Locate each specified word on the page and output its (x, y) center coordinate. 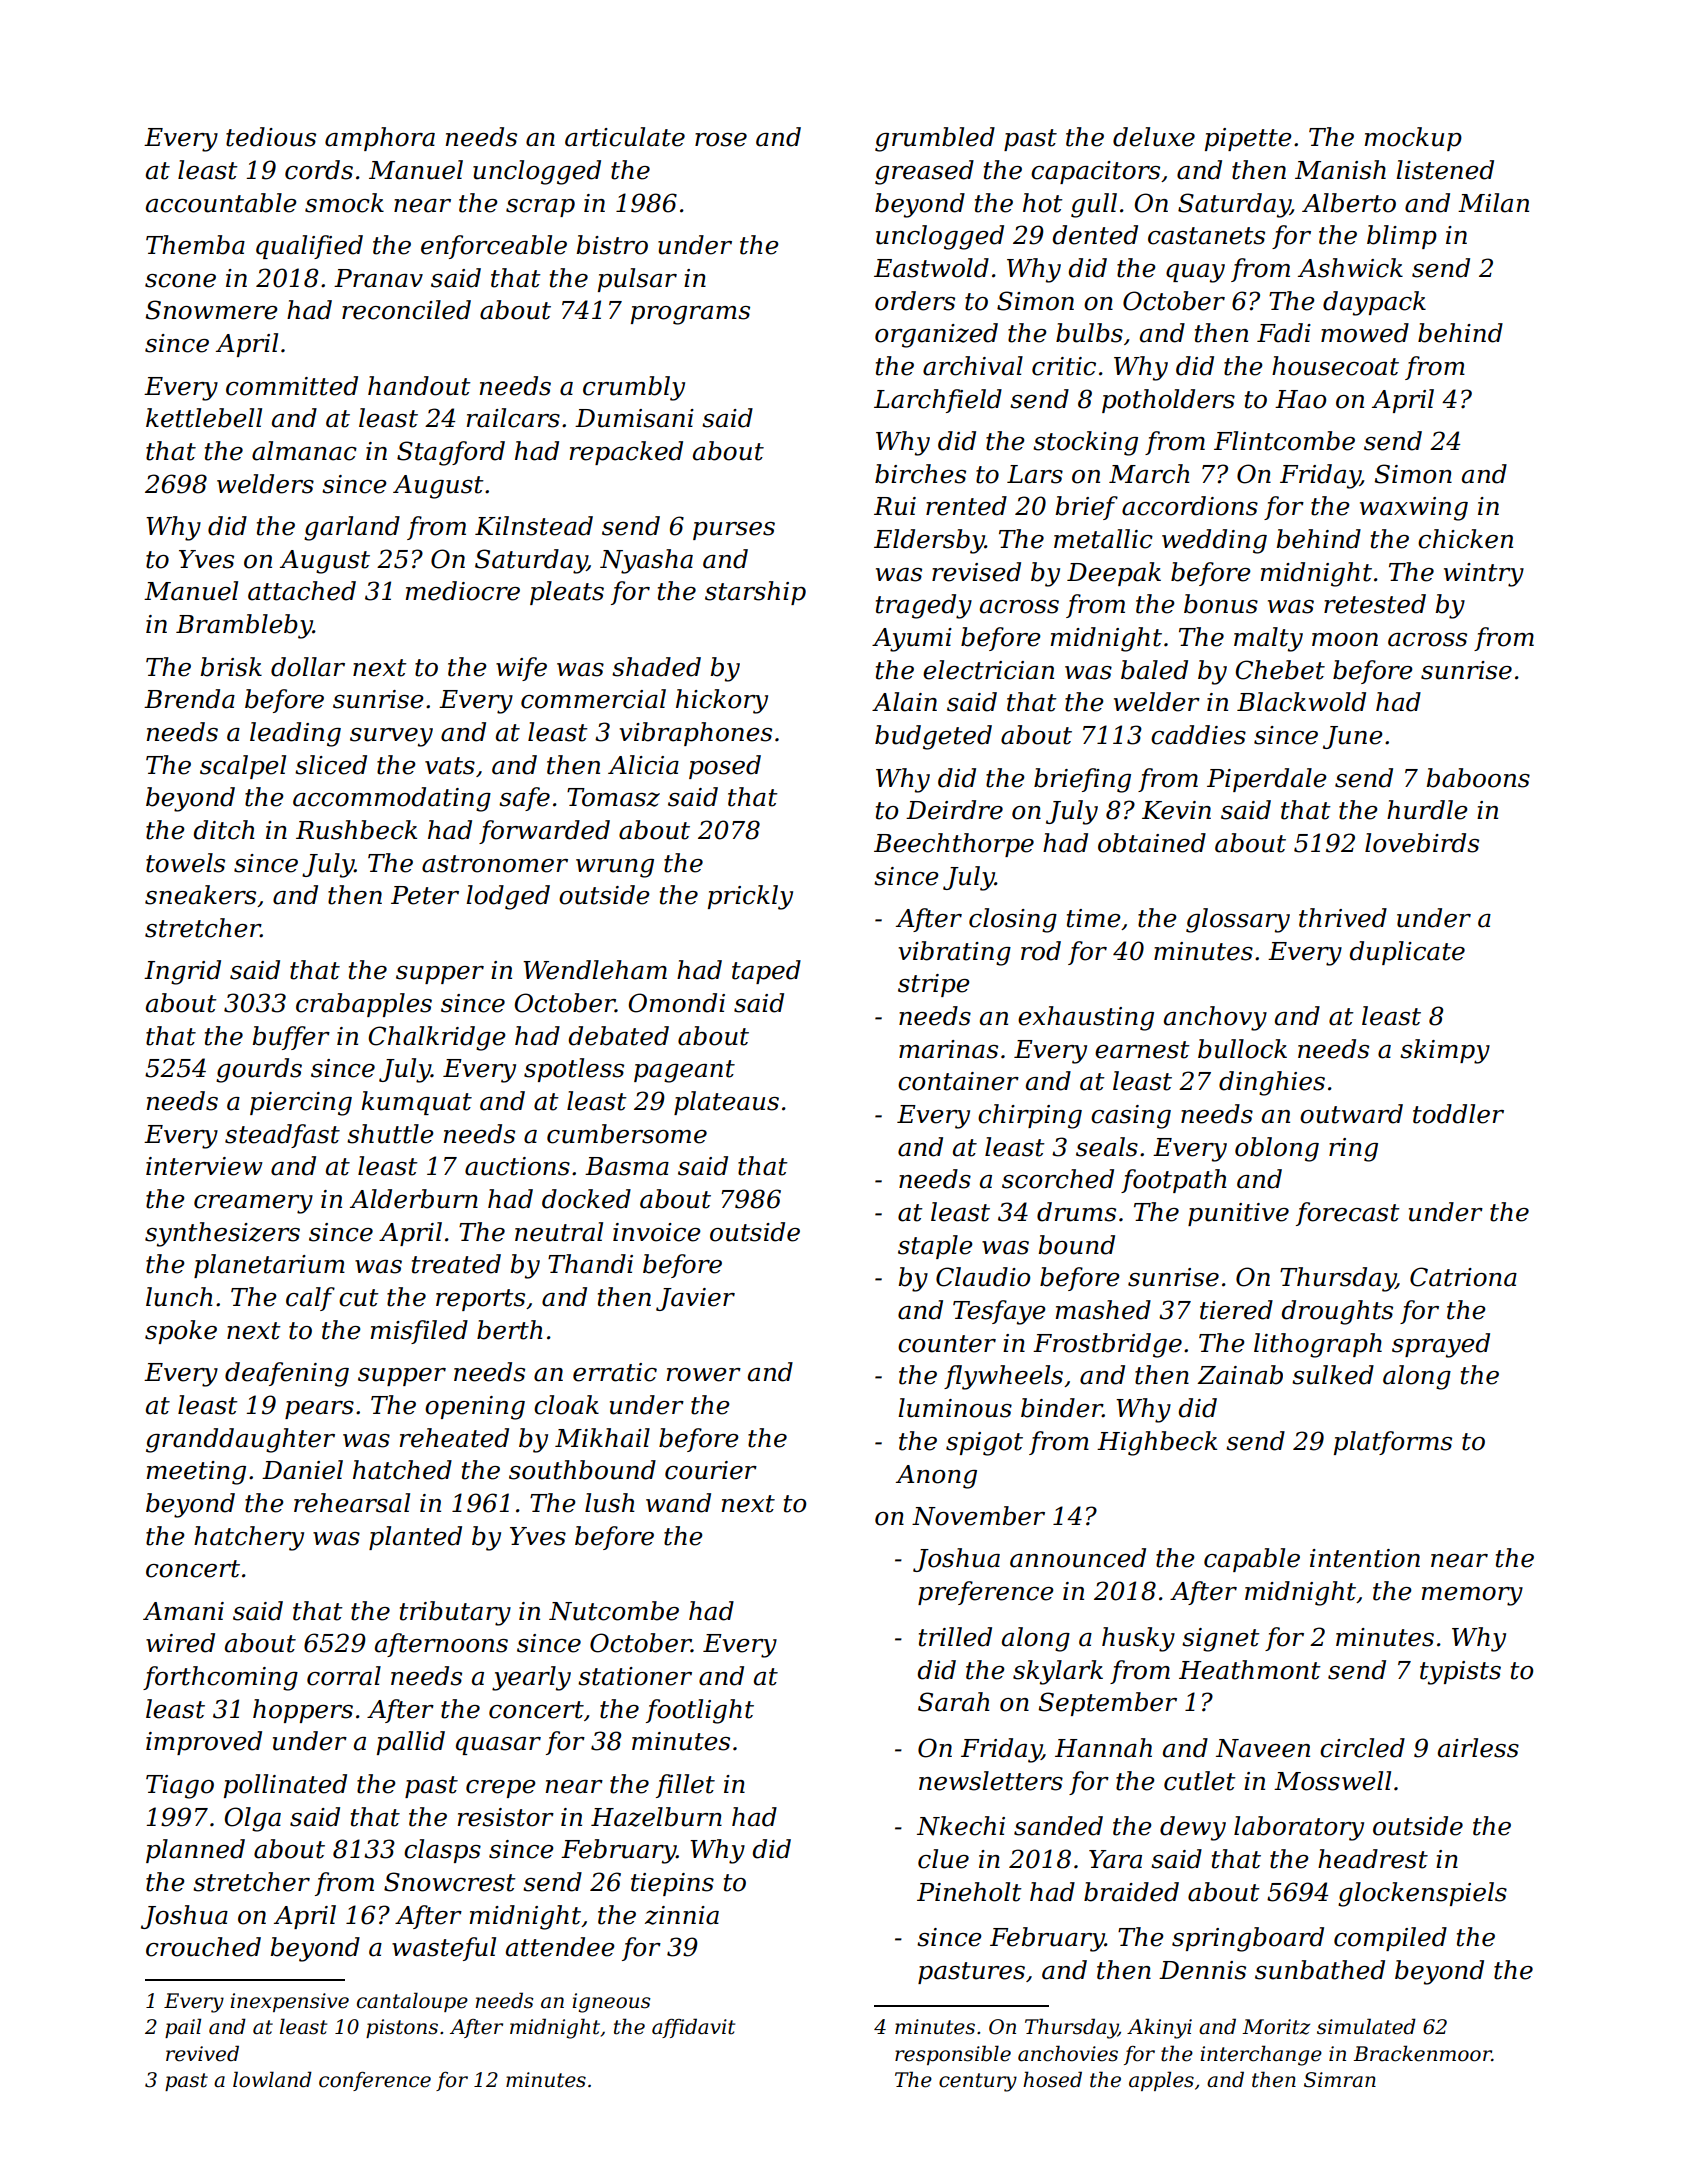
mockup (1413, 139)
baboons (1478, 778)
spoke (181, 1332)
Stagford (451, 453)
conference (375, 2081)
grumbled (935, 139)
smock (344, 203)
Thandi (590, 1264)
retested (1375, 604)
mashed (1103, 1310)
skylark (1058, 1672)
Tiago (180, 1787)
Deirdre (954, 810)
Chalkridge (437, 1038)
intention (1365, 1558)
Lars (1035, 474)
